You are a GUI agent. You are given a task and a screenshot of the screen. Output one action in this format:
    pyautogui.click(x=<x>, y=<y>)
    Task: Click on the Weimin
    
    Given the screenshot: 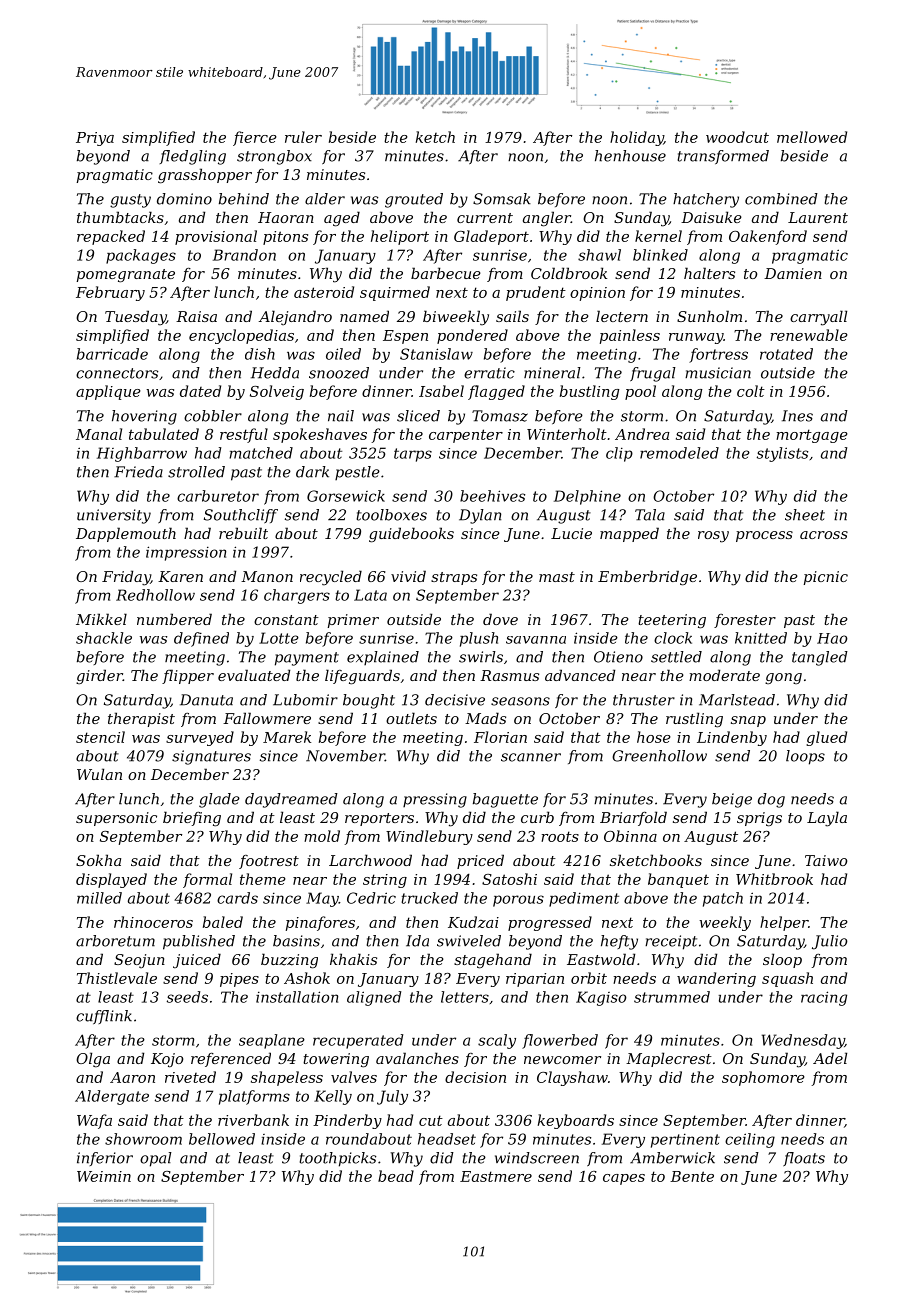 What is the action you would take?
    pyautogui.click(x=104, y=1176)
